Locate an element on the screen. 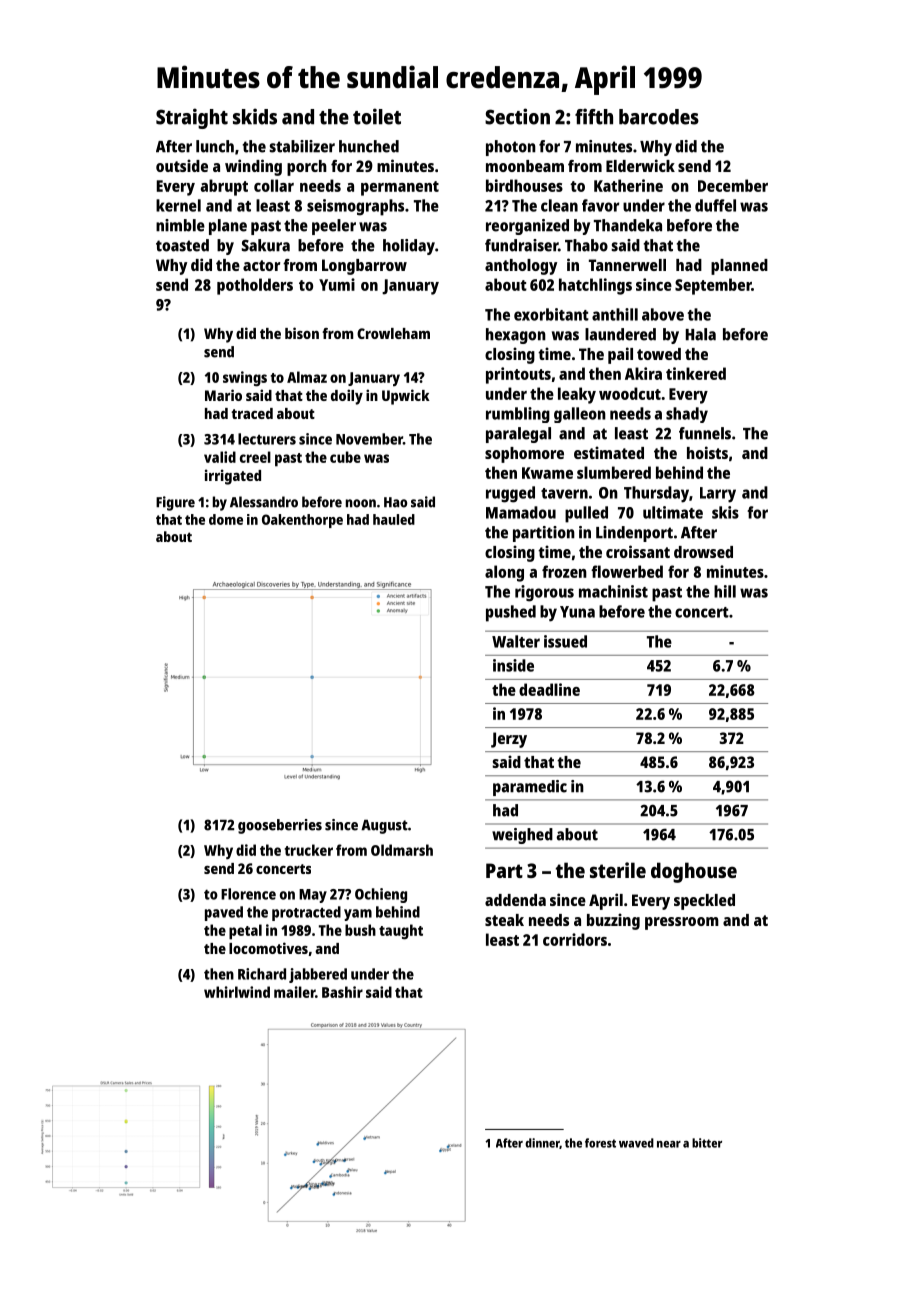 The width and height of the screenshot is (924, 1311). abrupt is located at coordinates (224, 187).
